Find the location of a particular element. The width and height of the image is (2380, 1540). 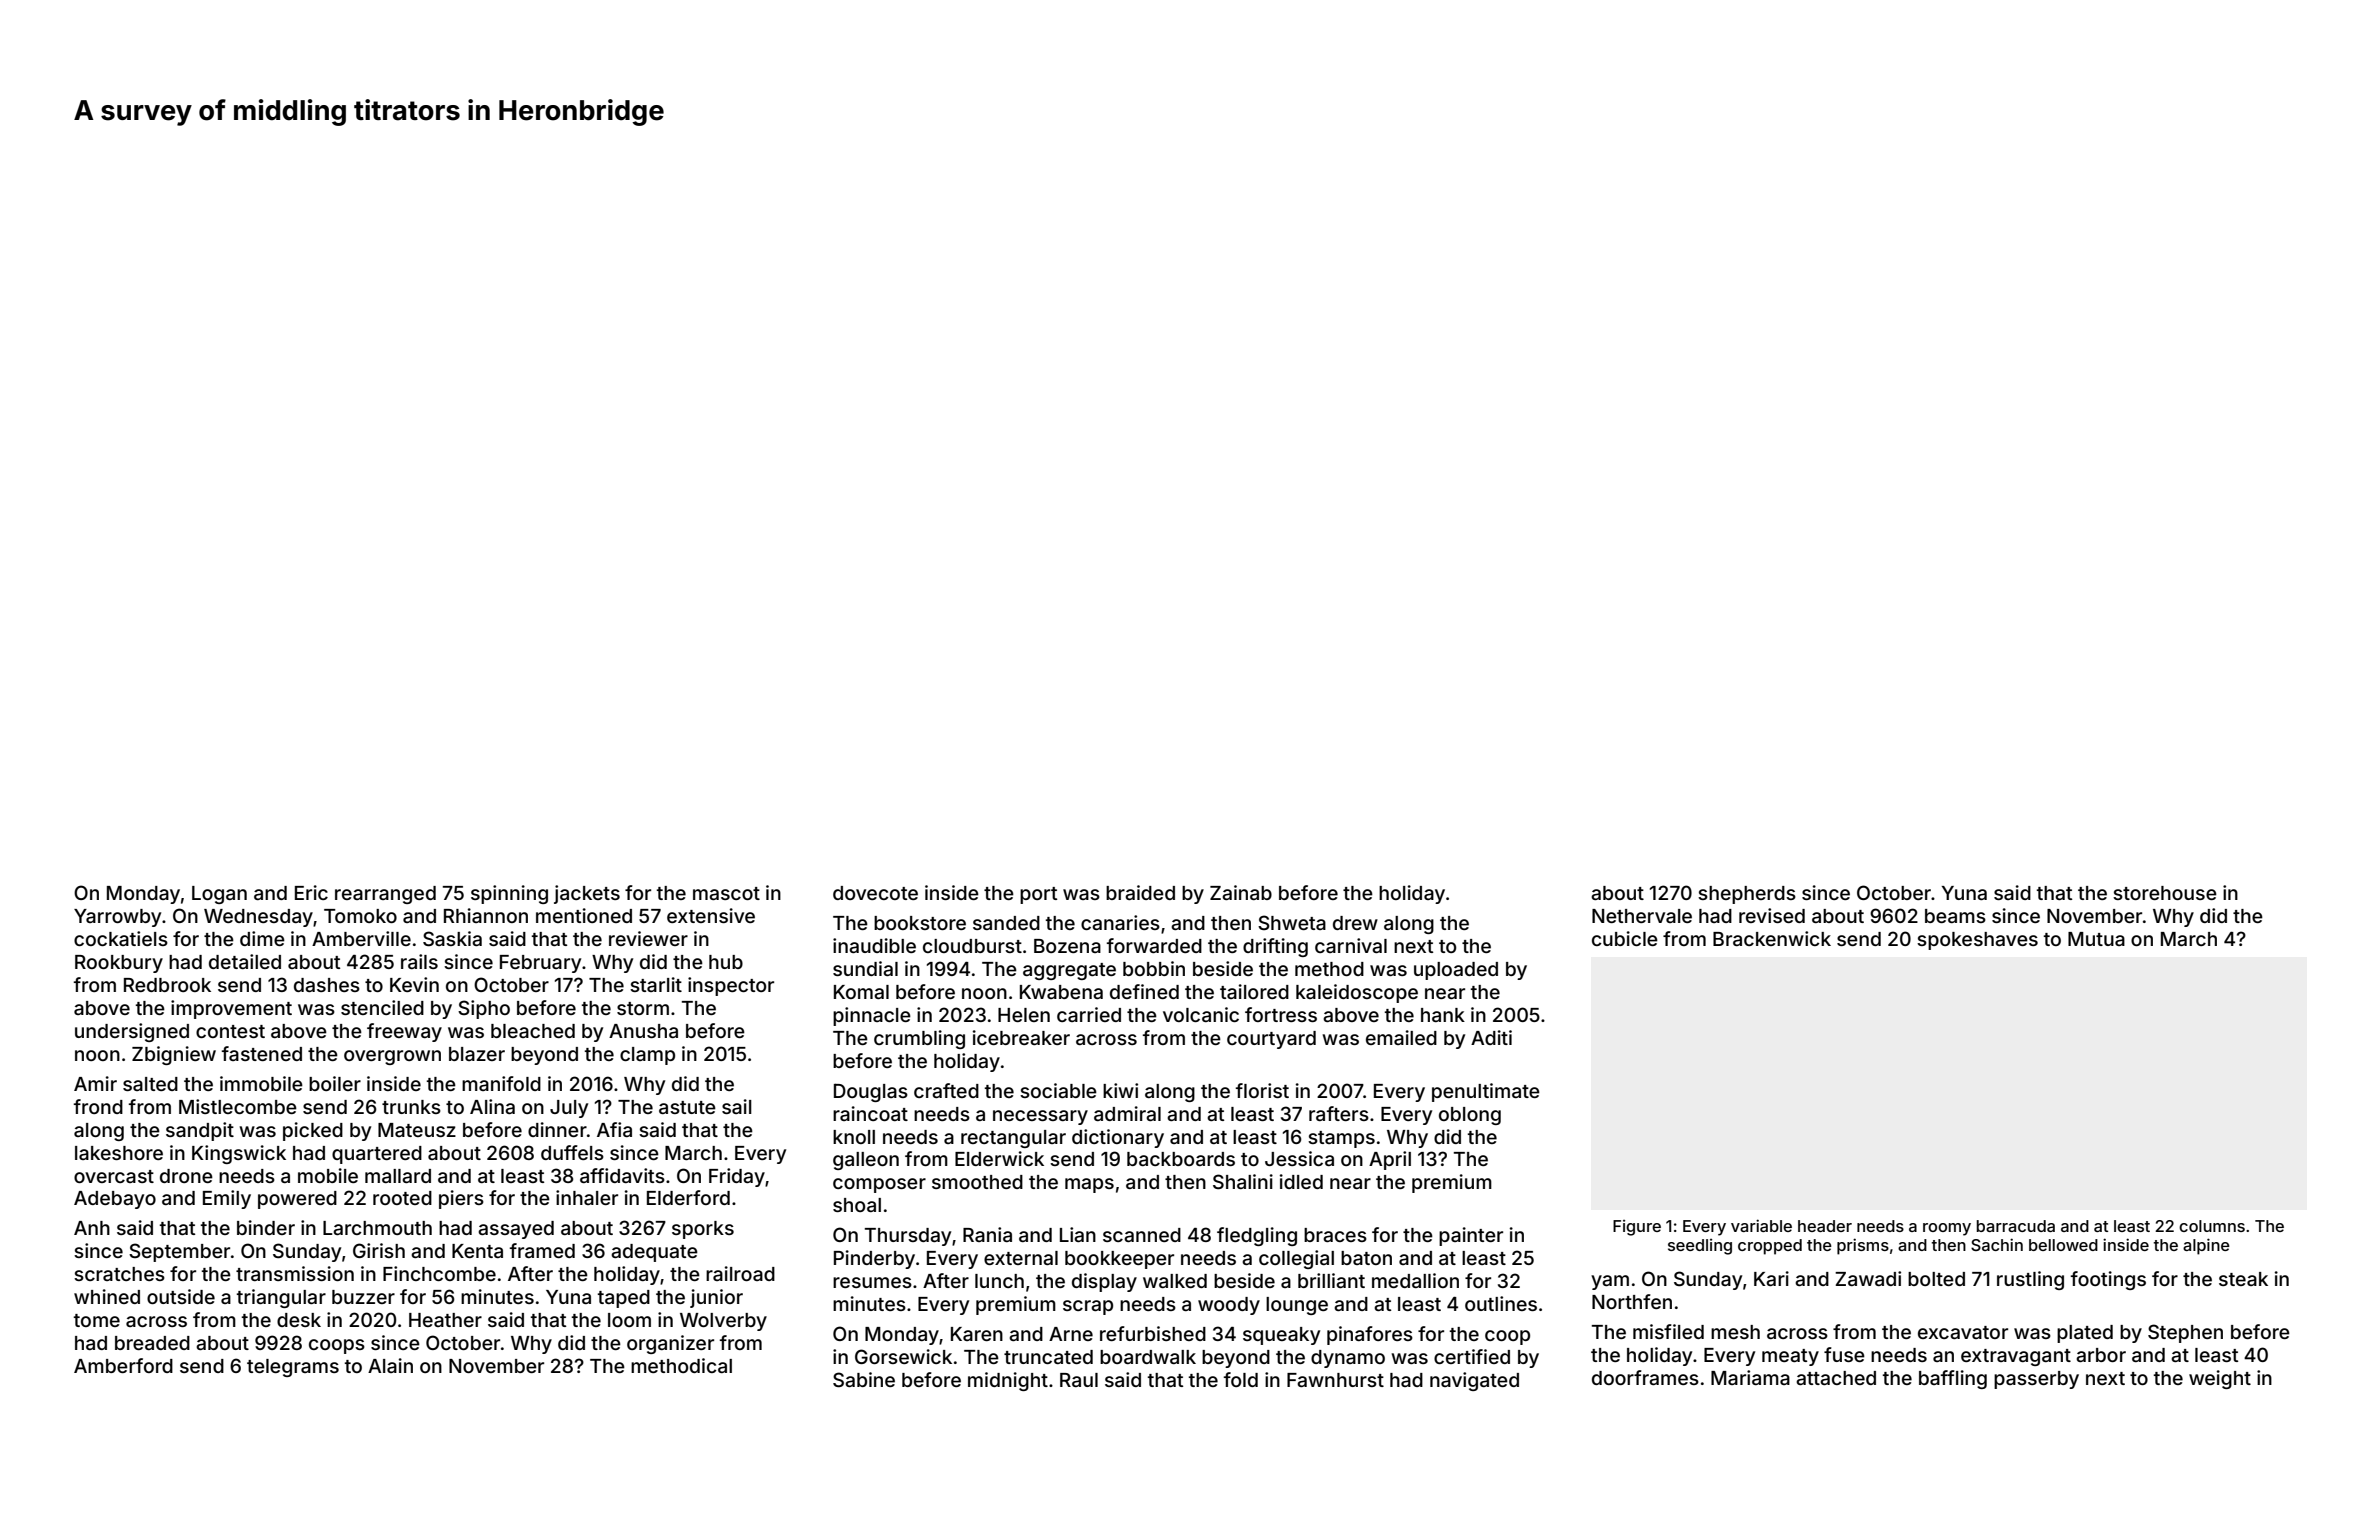

midnight is located at coordinates (1008, 1381).
